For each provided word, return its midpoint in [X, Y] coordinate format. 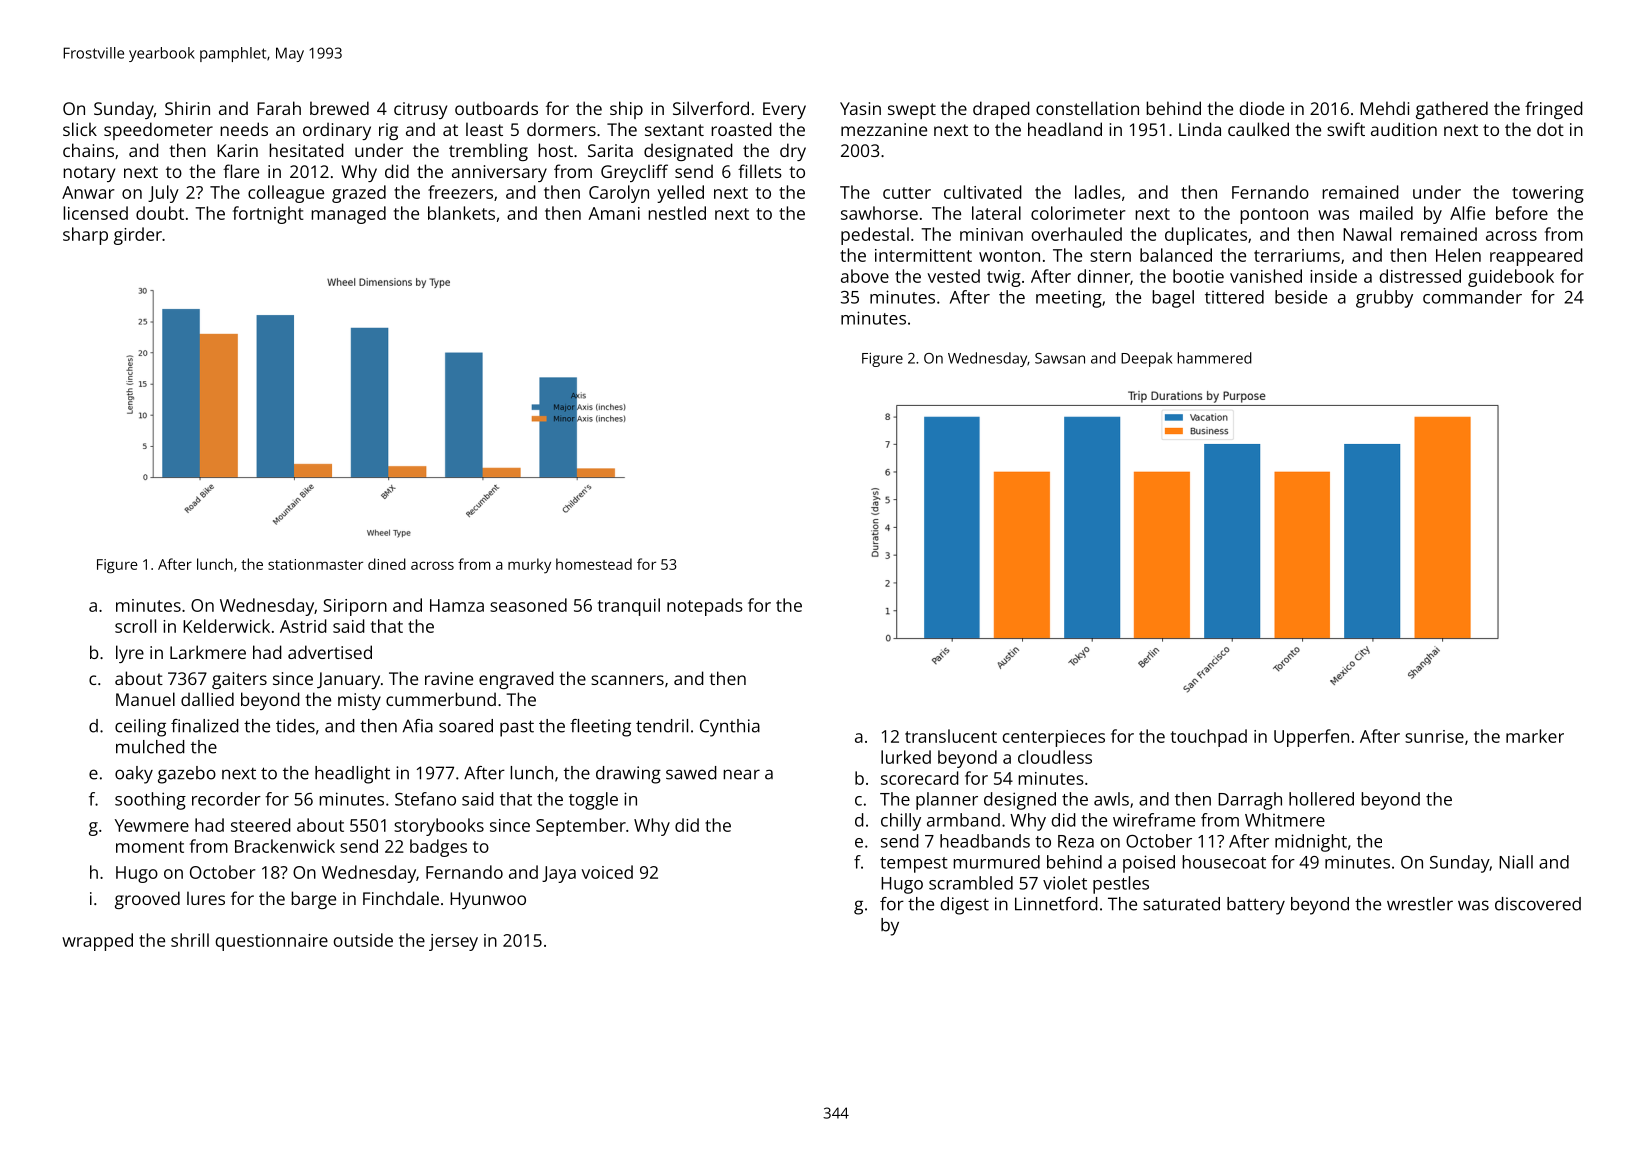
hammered [1215, 358]
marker [1535, 736]
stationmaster [315, 564]
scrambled [971, 883]
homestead [594, 564]
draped [1001, 110]
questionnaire [271, 942]
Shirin [187, 108]
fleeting [600, 728]
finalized [205, 726]
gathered [1452, 110]
